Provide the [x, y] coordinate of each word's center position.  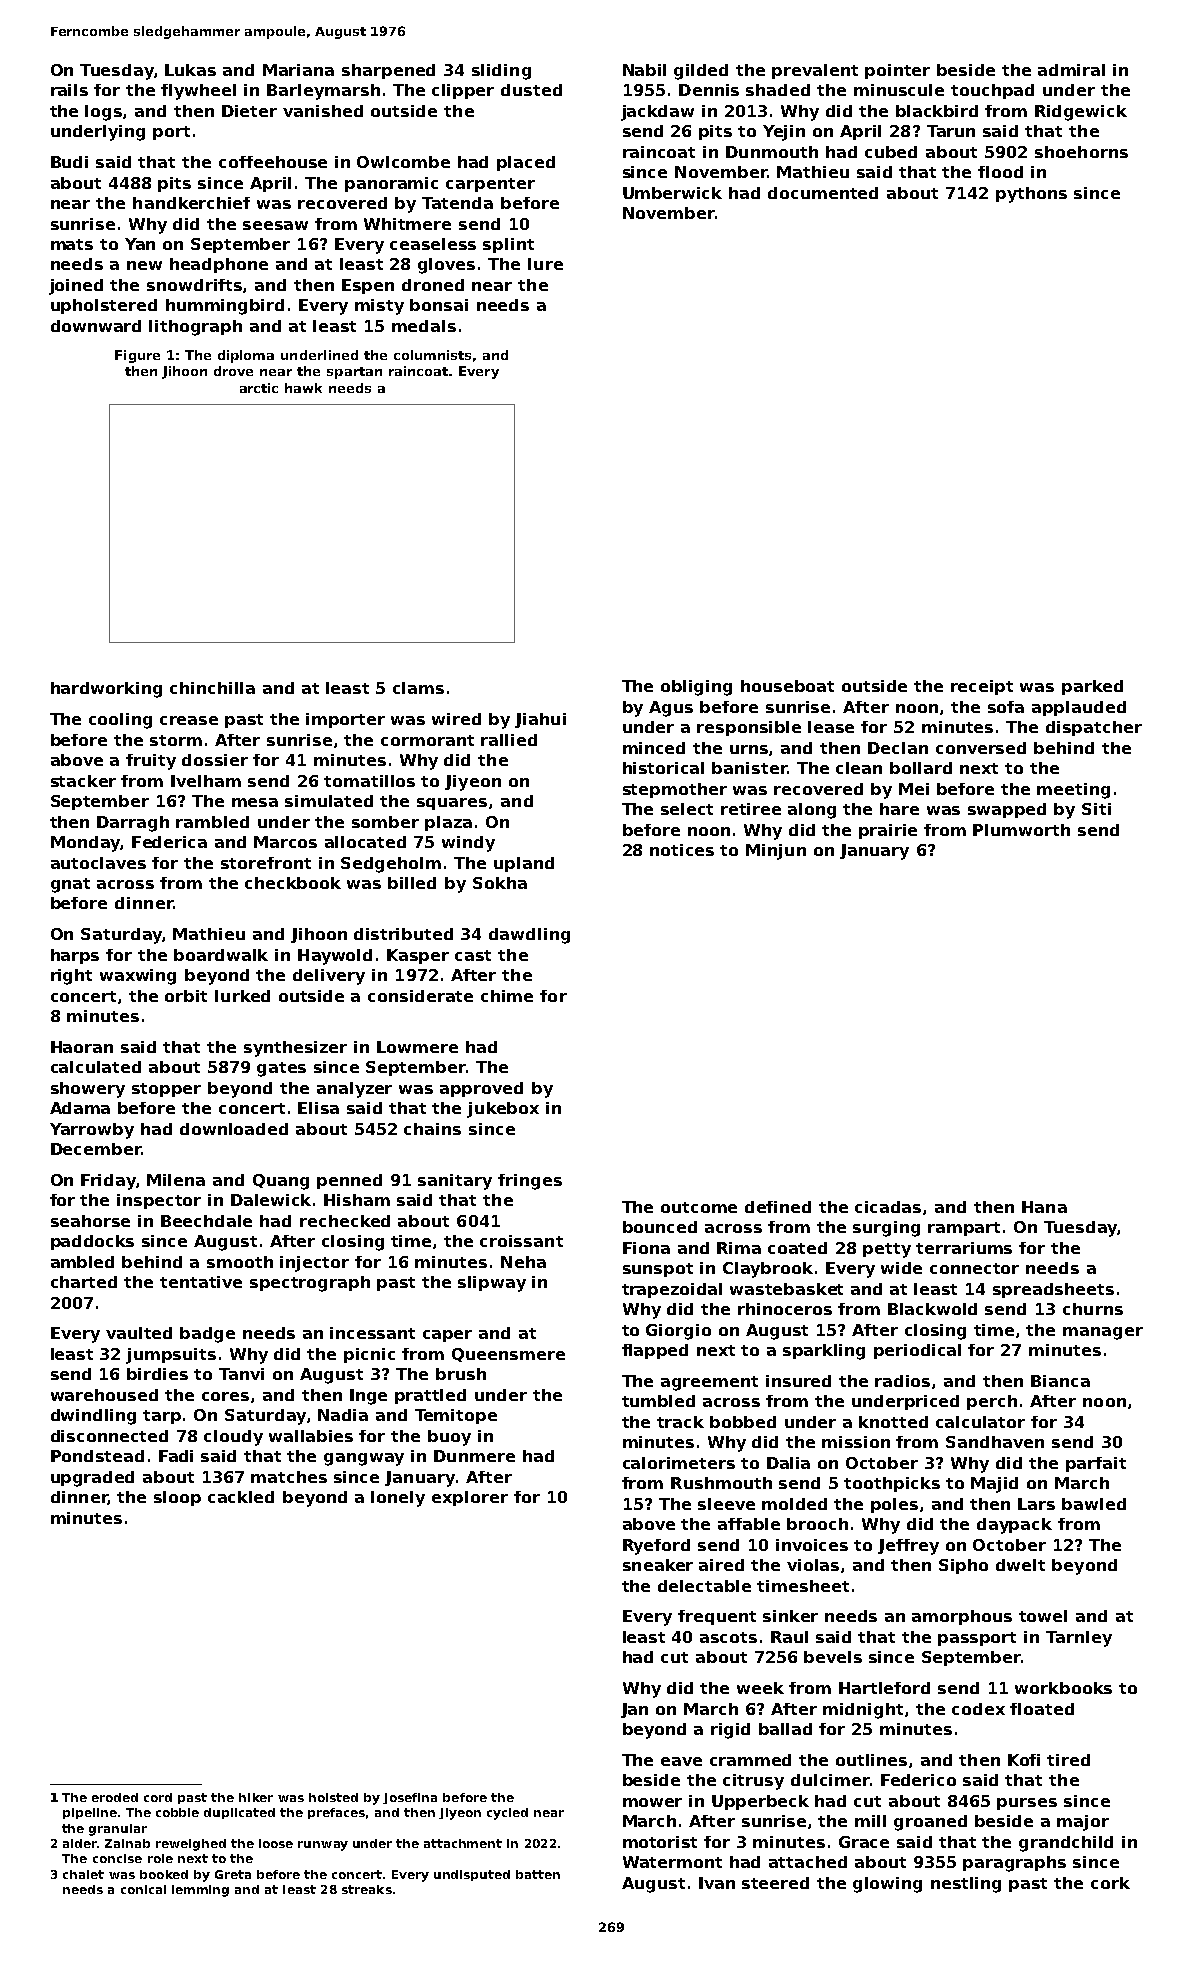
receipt [982, 687]
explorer [470, 1498]
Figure [137, 356]
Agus [671, 709]
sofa [1006, 707]
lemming [200, 1891]
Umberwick [672, 193]
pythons [1031, 195]
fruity [151, 762]
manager [1103, 1333]
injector [314, 1264]
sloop [177, 1498]
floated [1042, 1709]
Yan [140, 244]
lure [545, 264]
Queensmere [508, 1355]
